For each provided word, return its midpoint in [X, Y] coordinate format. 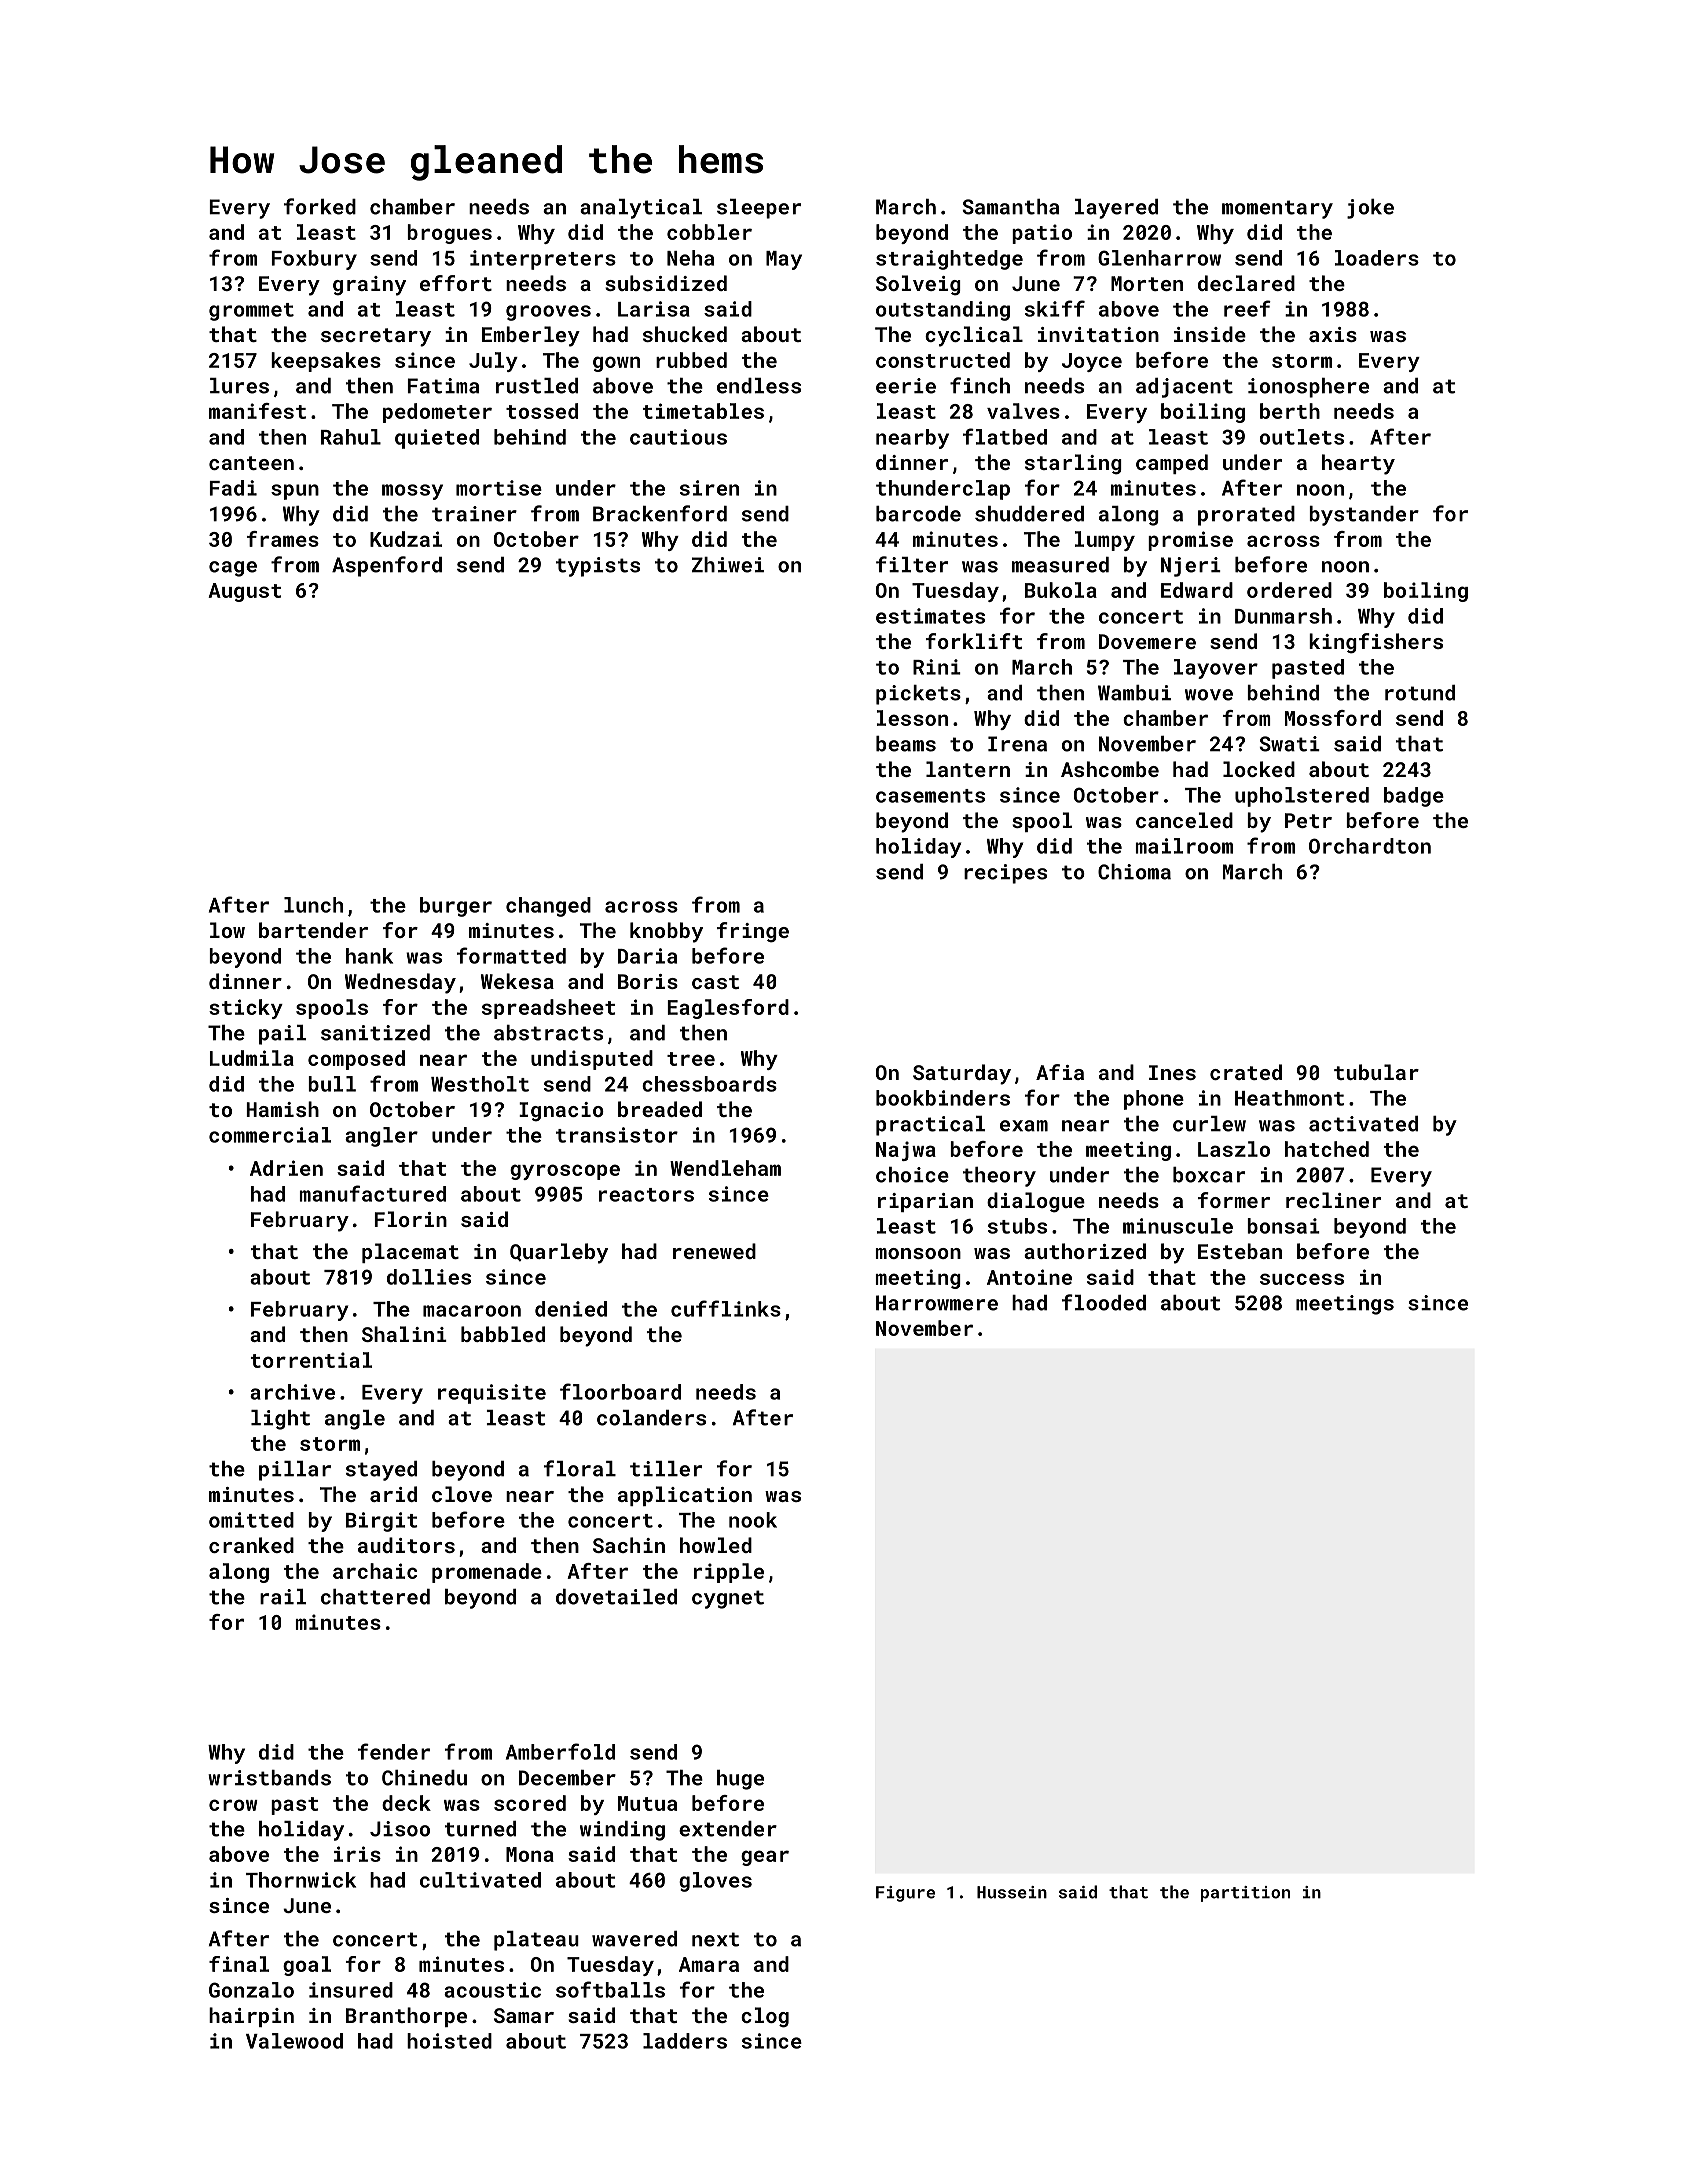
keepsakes [326, 362]
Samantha [1010, 207]
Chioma [1134, 872]
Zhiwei [728, 565]
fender [394, 1751]
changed [548, 907]
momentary [1277, 209]
